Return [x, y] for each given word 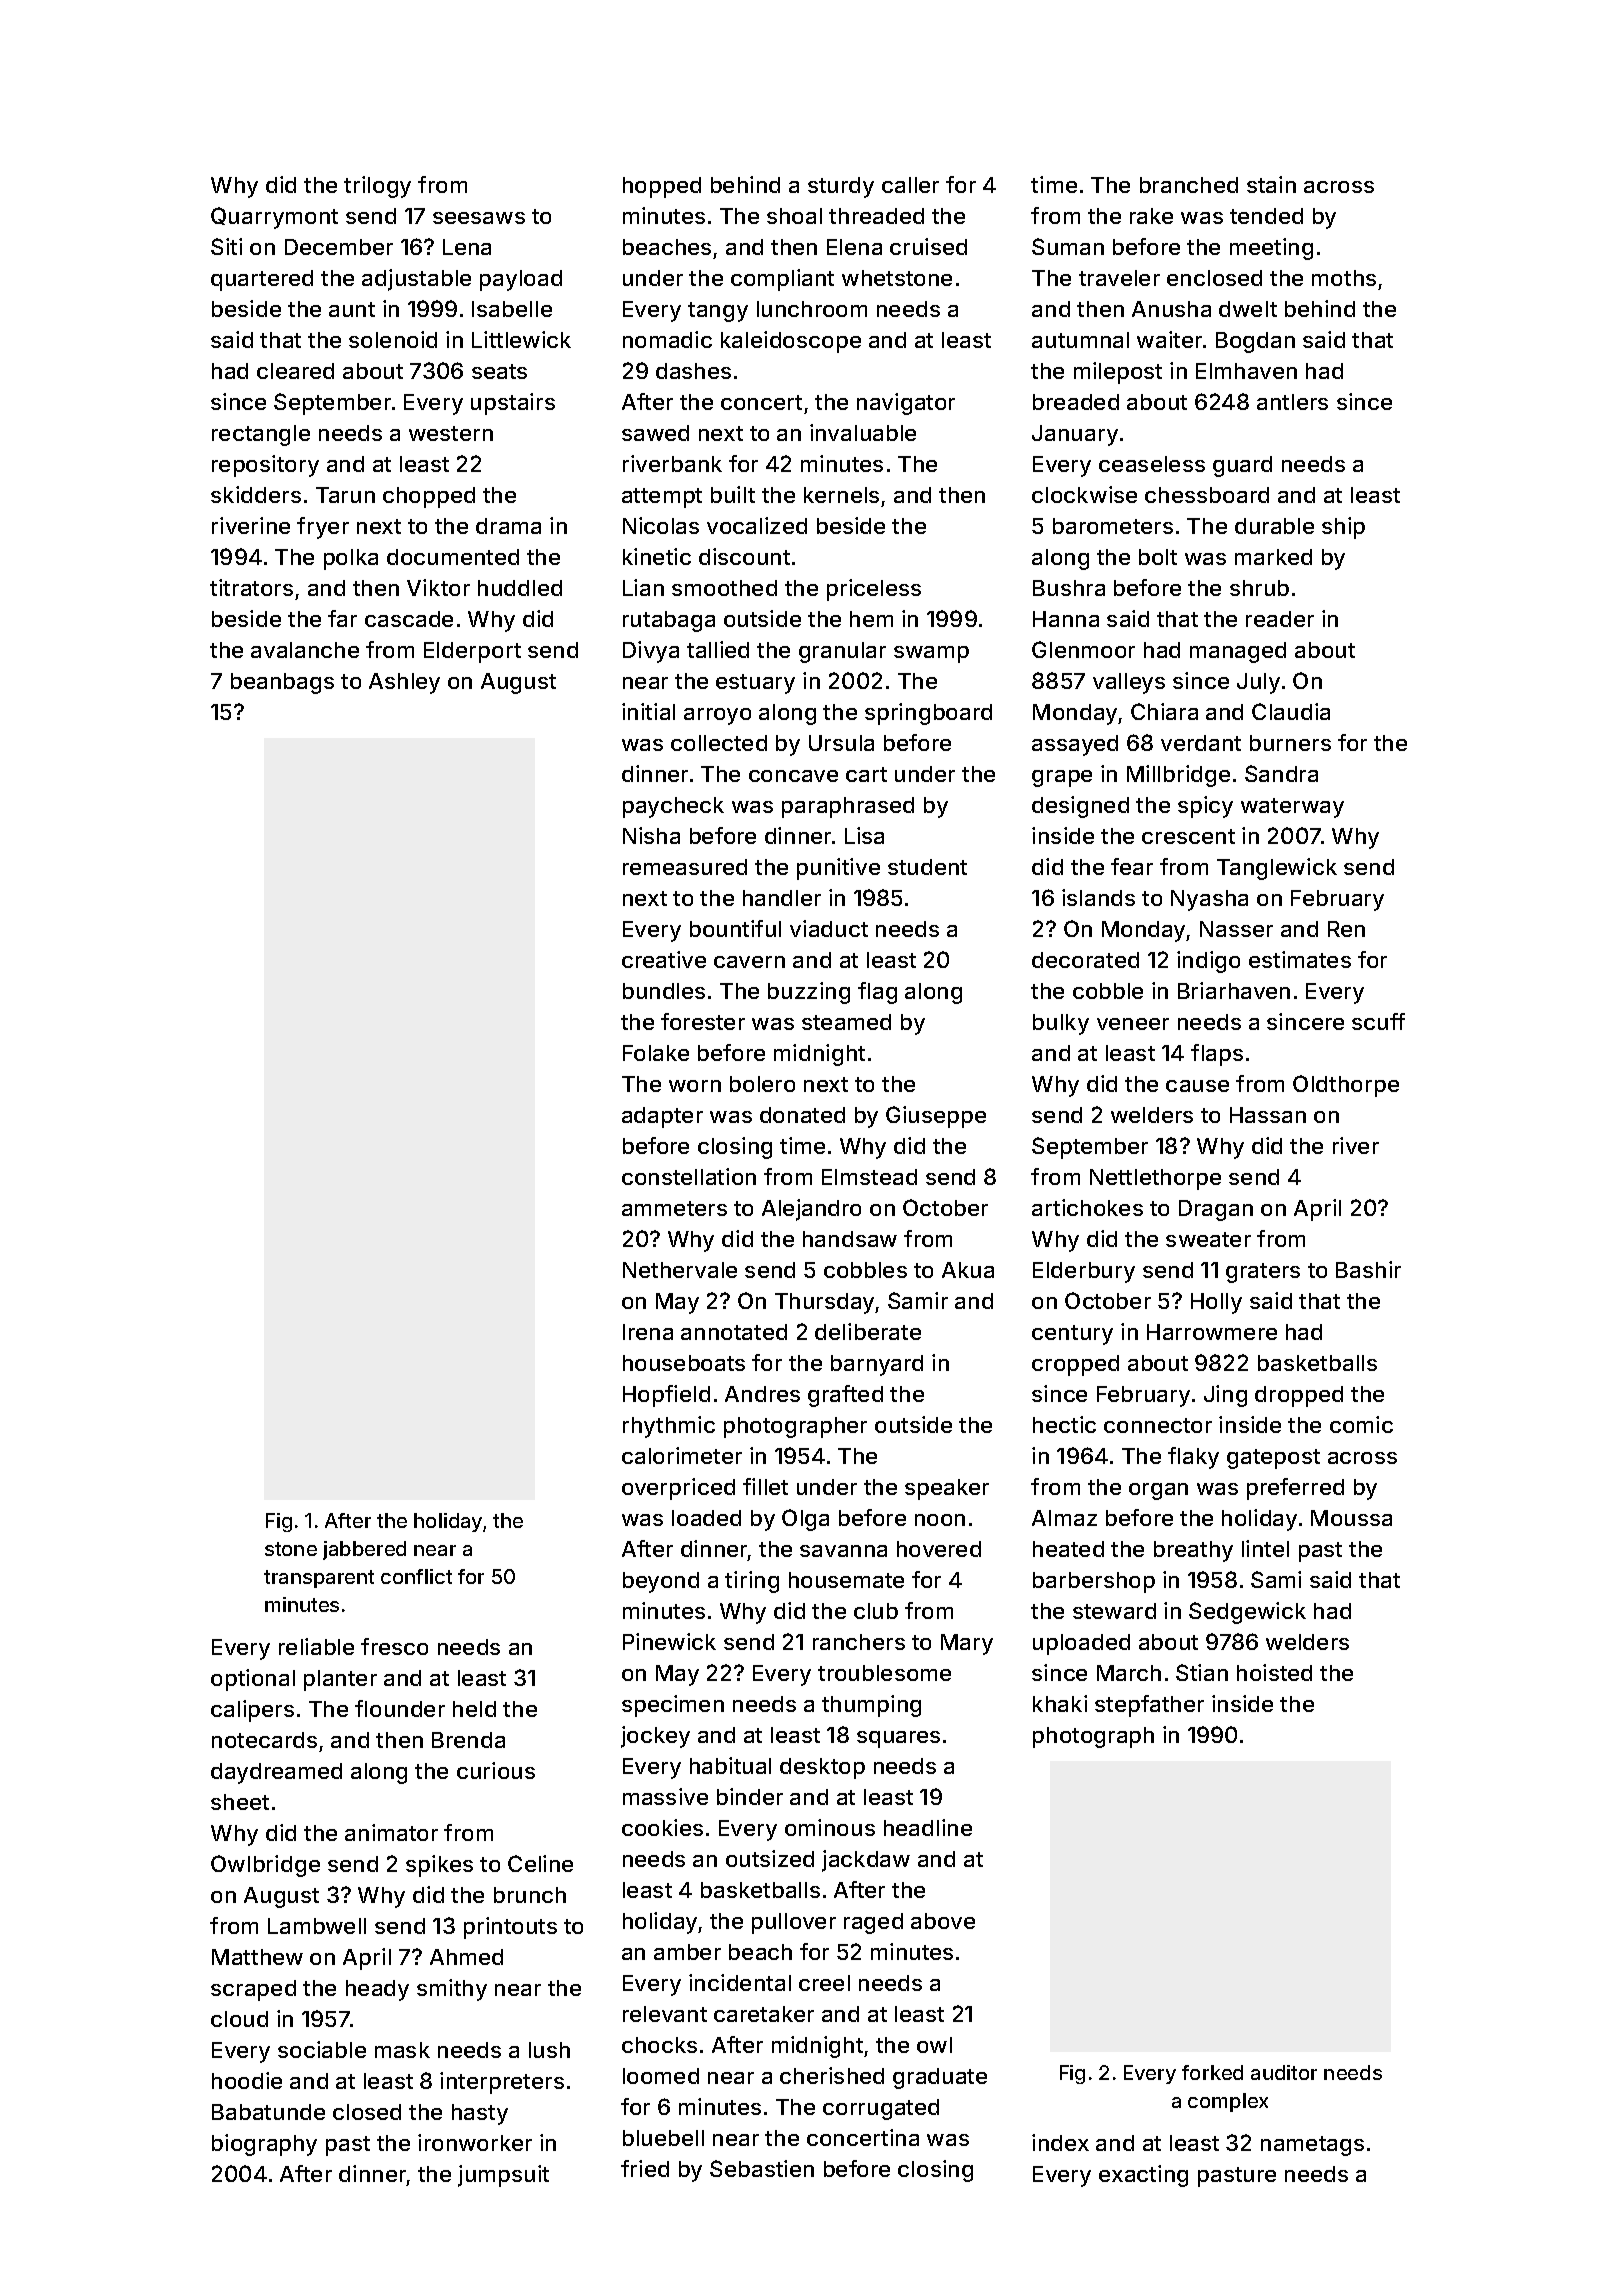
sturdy [841, 187]
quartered [262, 280]
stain [1271, 184]
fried [645, 2168]
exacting [1143, 2176]
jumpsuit [503, 2176]
